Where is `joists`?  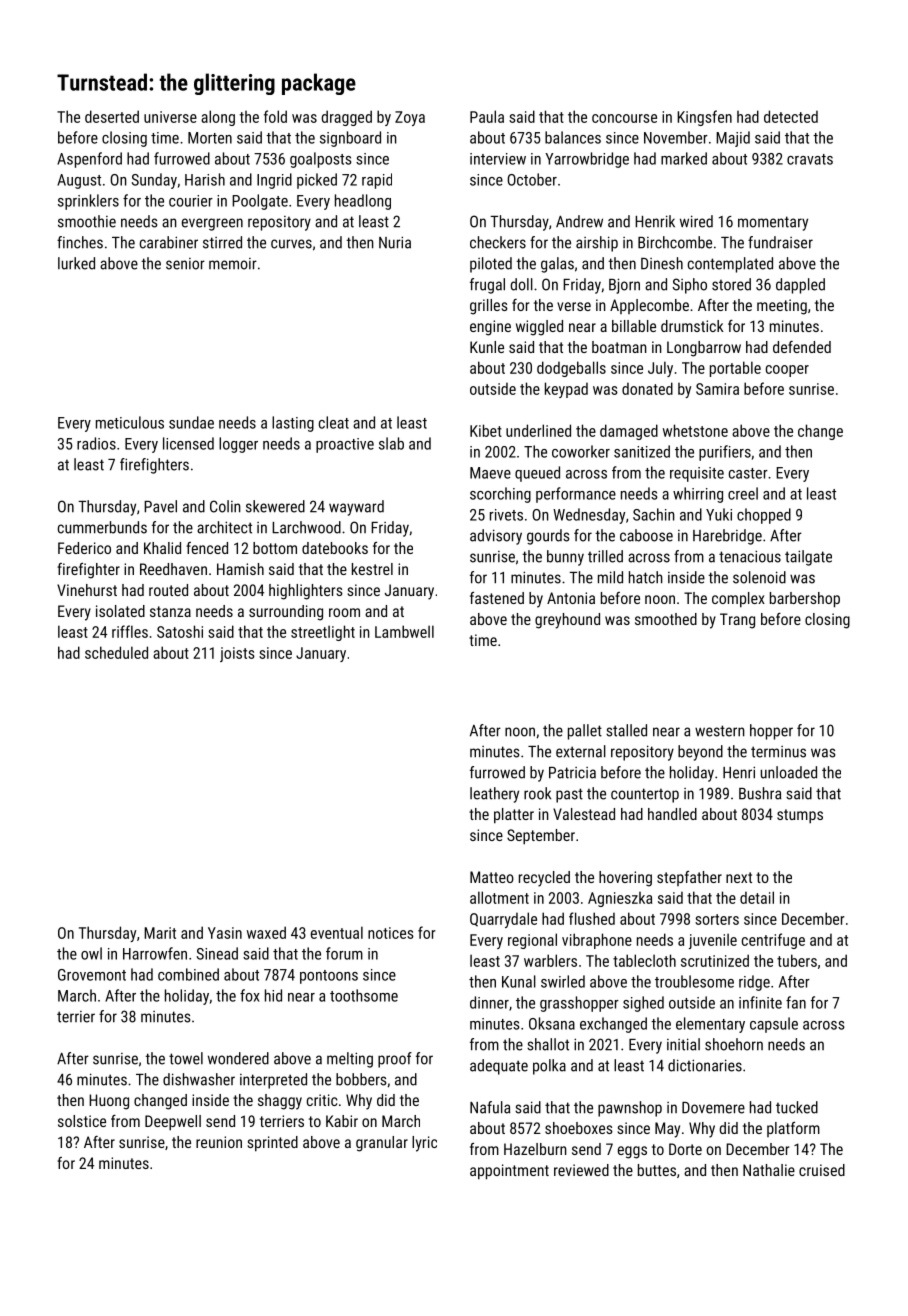 joists is located at coordinates (237, 654).
